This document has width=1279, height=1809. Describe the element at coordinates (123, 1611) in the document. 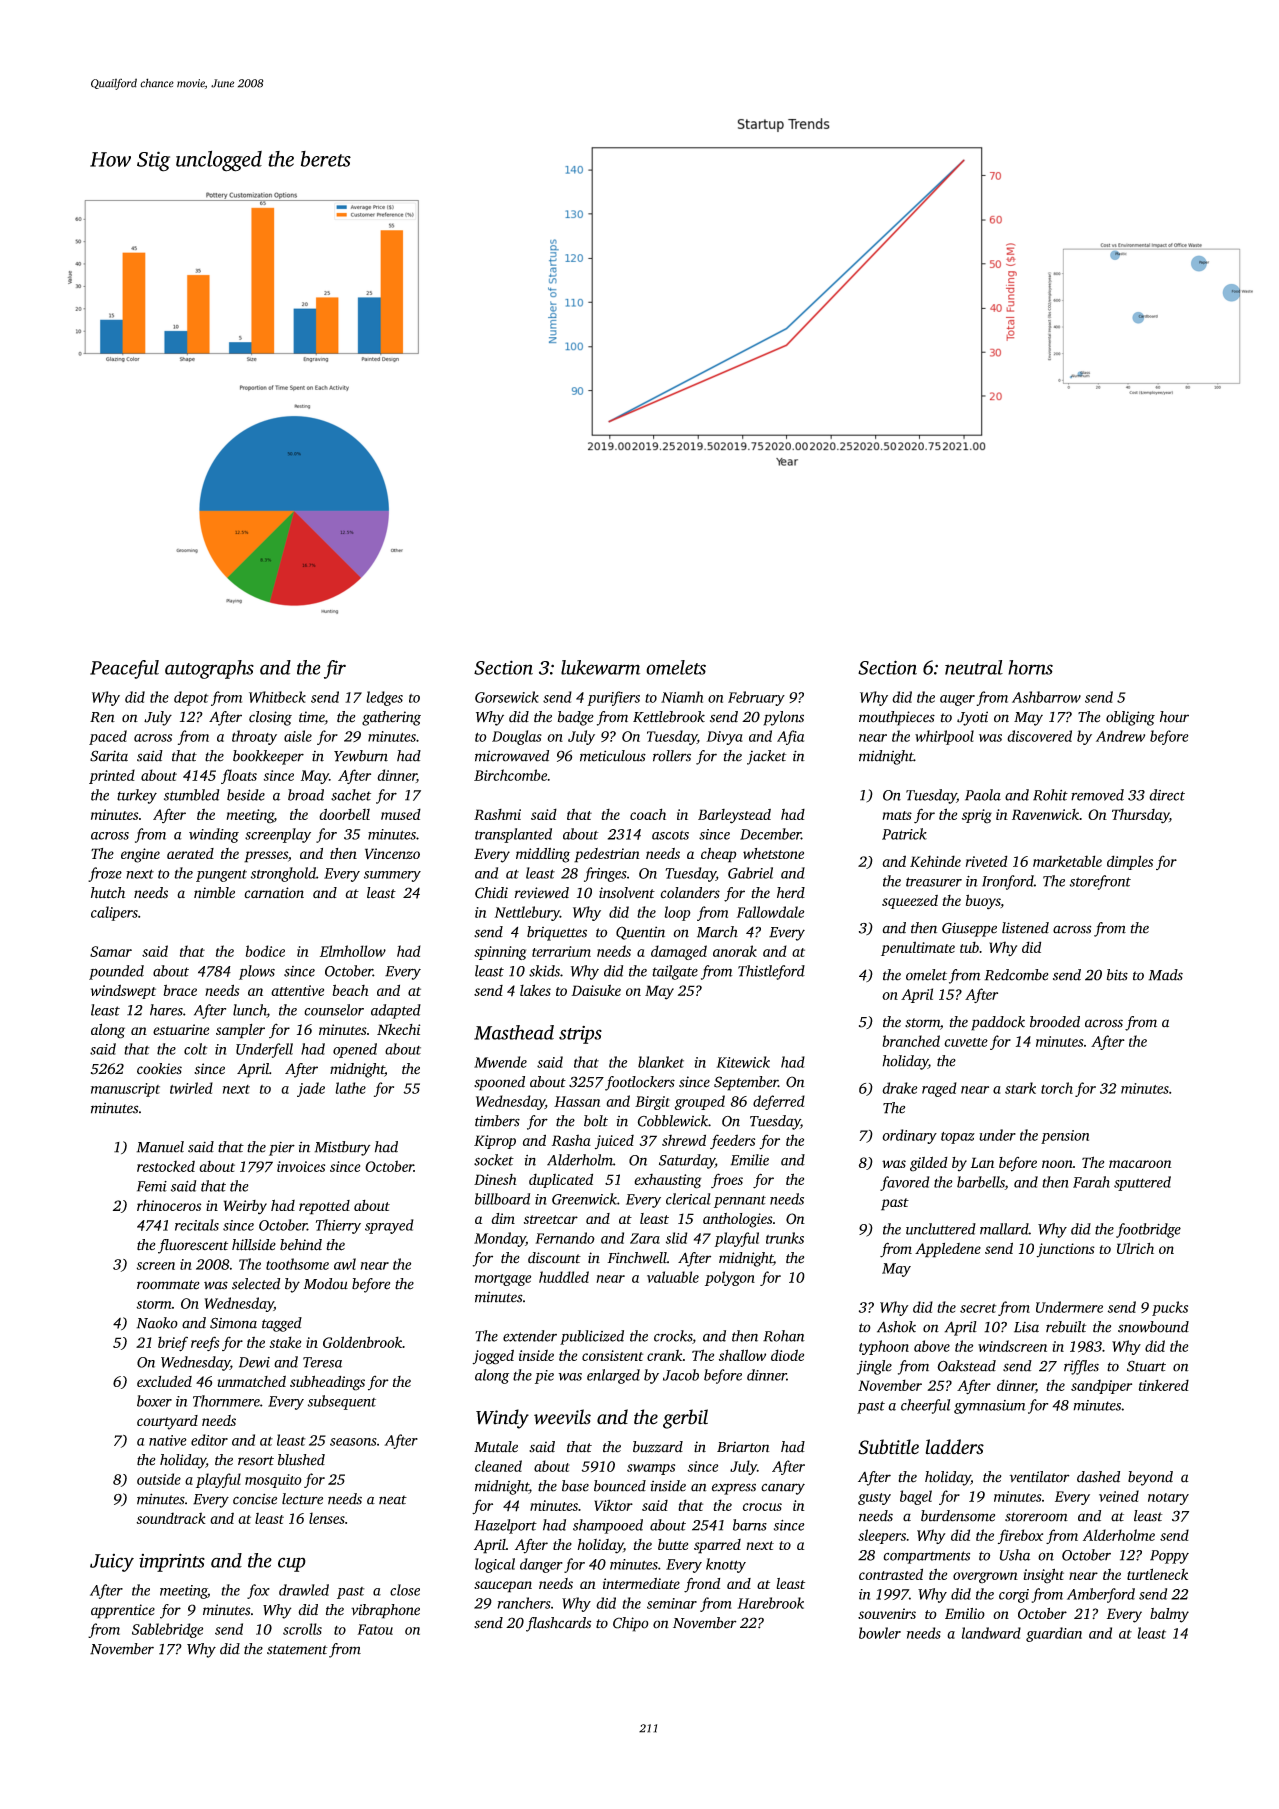

I see `apprentice` at that location.
